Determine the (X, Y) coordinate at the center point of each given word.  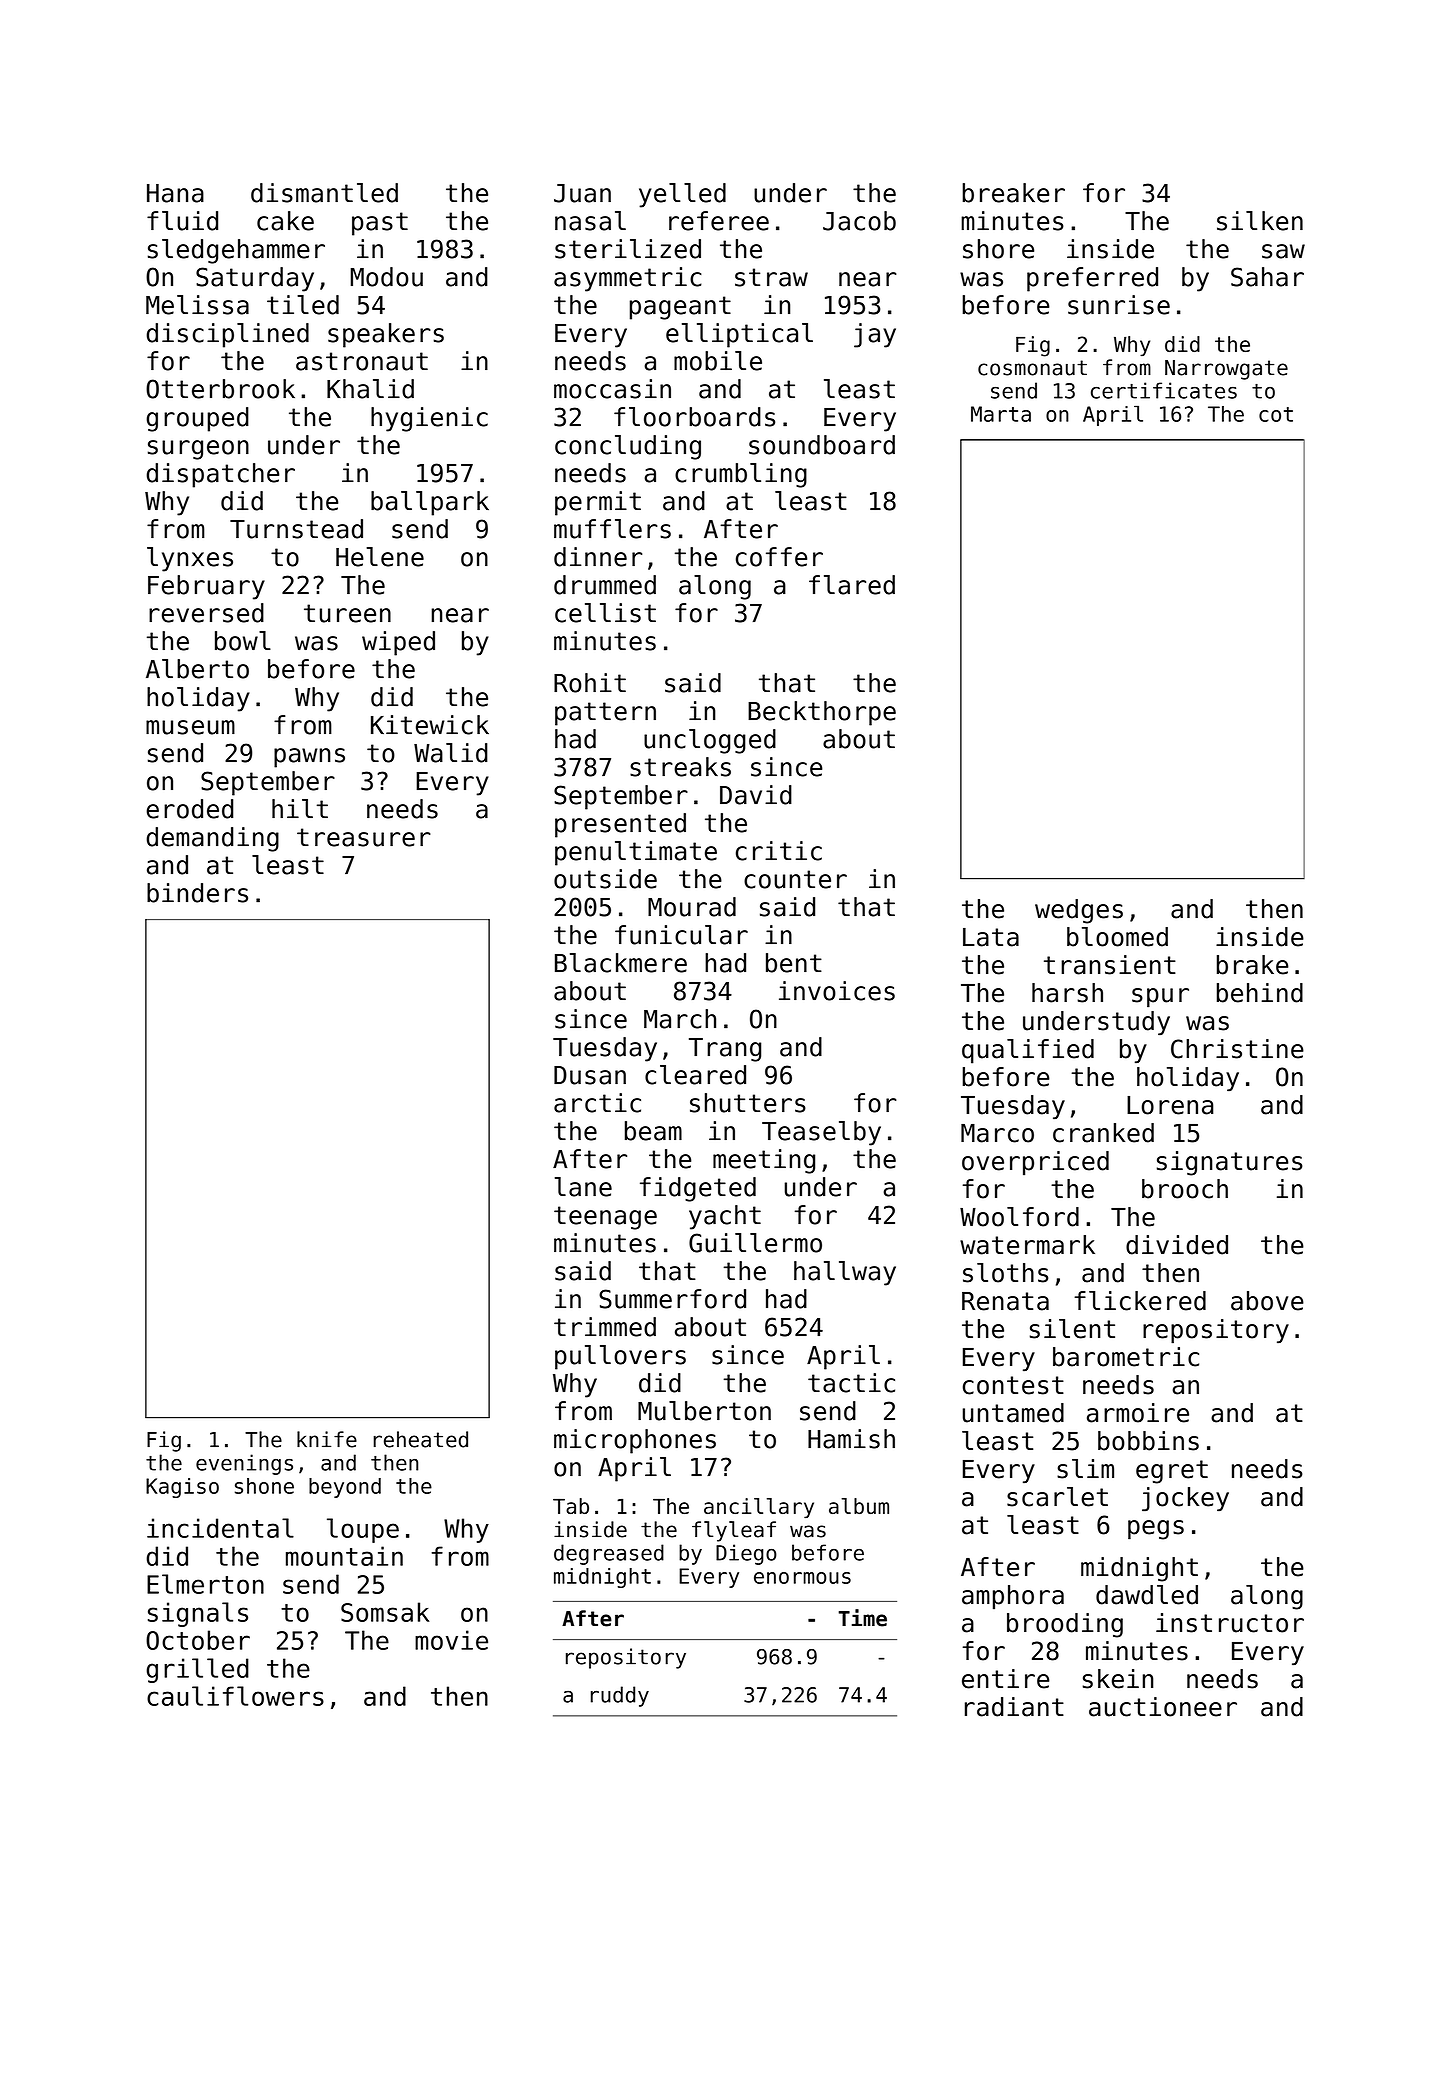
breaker (1013, 193)
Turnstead (296, 529)
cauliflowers (235, 1696)
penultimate (636, 853)
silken (1260, 221)
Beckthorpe (822, 713)
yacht (725, 1217)
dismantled (324, 193)
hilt (300, 808)
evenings (244, 1464)
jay (875, 335)
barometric (1126, 1357)
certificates (1164, 390)
